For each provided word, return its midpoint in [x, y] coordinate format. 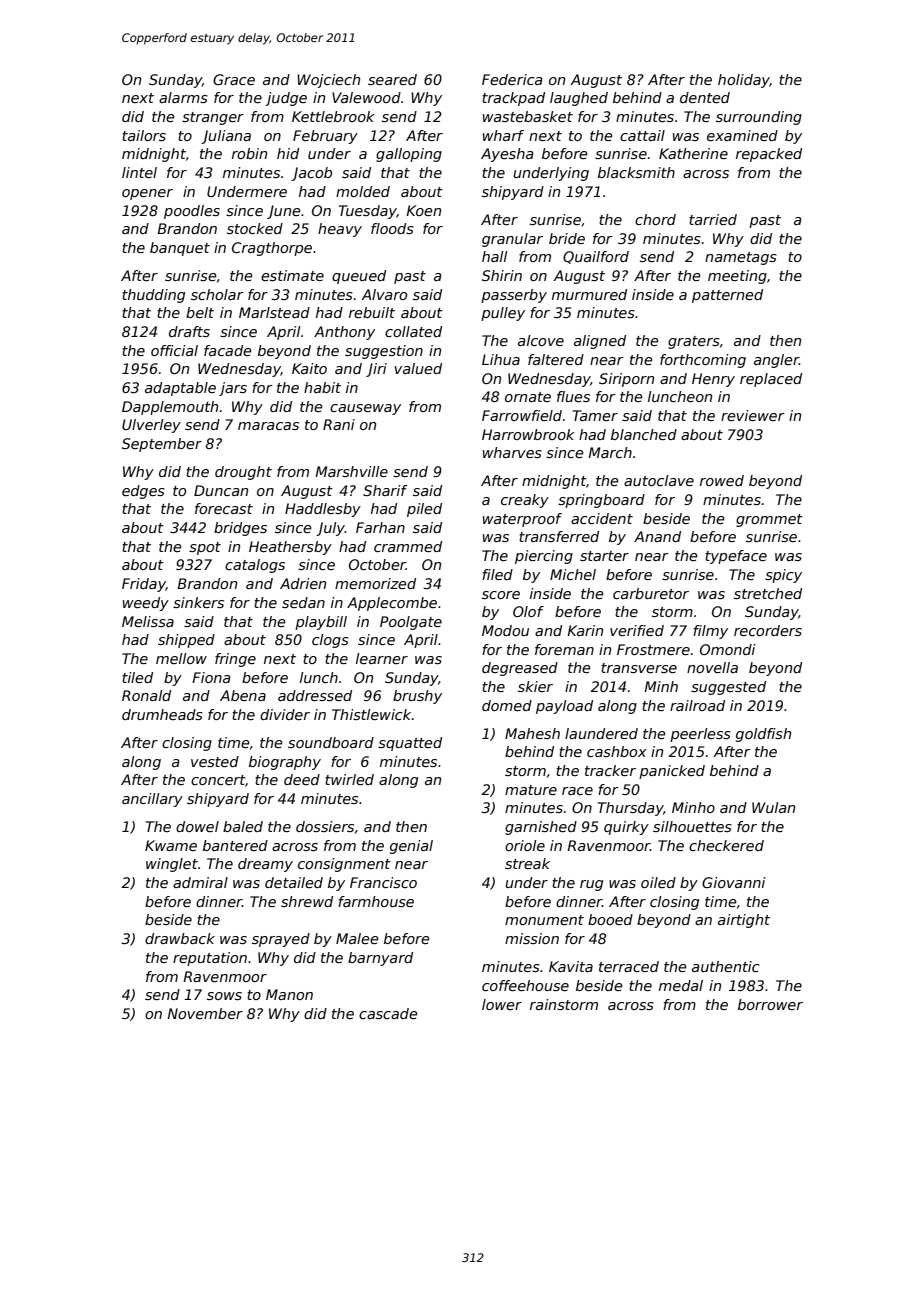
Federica [512, 79]
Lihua [501, 359]
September [162, 445]
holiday [744, 81]
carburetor [651, 593]
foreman [564, 649]
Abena [243, 695]
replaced [771, 380]
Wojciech [328, 81]
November [205, 1013]
